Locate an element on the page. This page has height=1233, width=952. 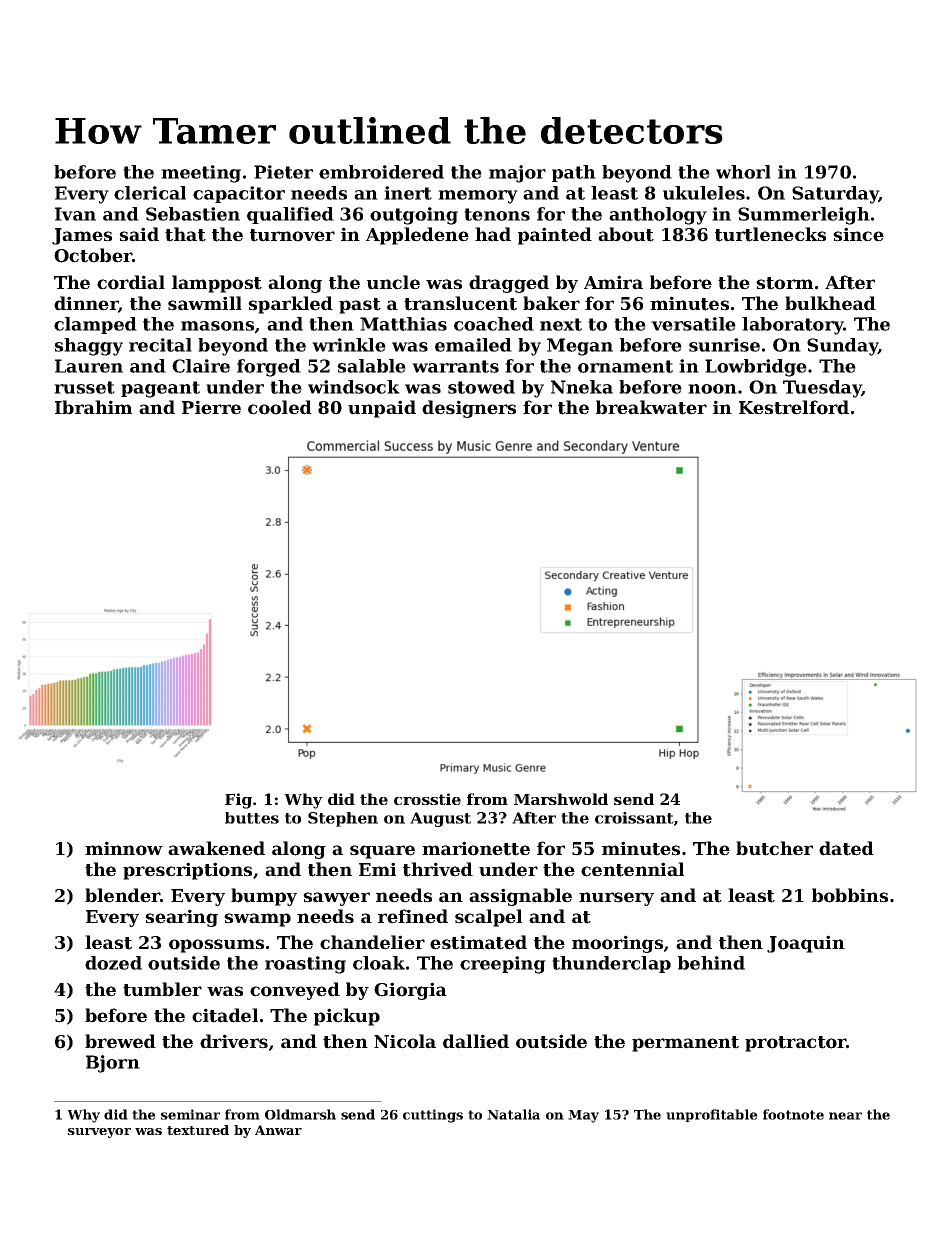
whorl is located at coordinates (743, 172).
